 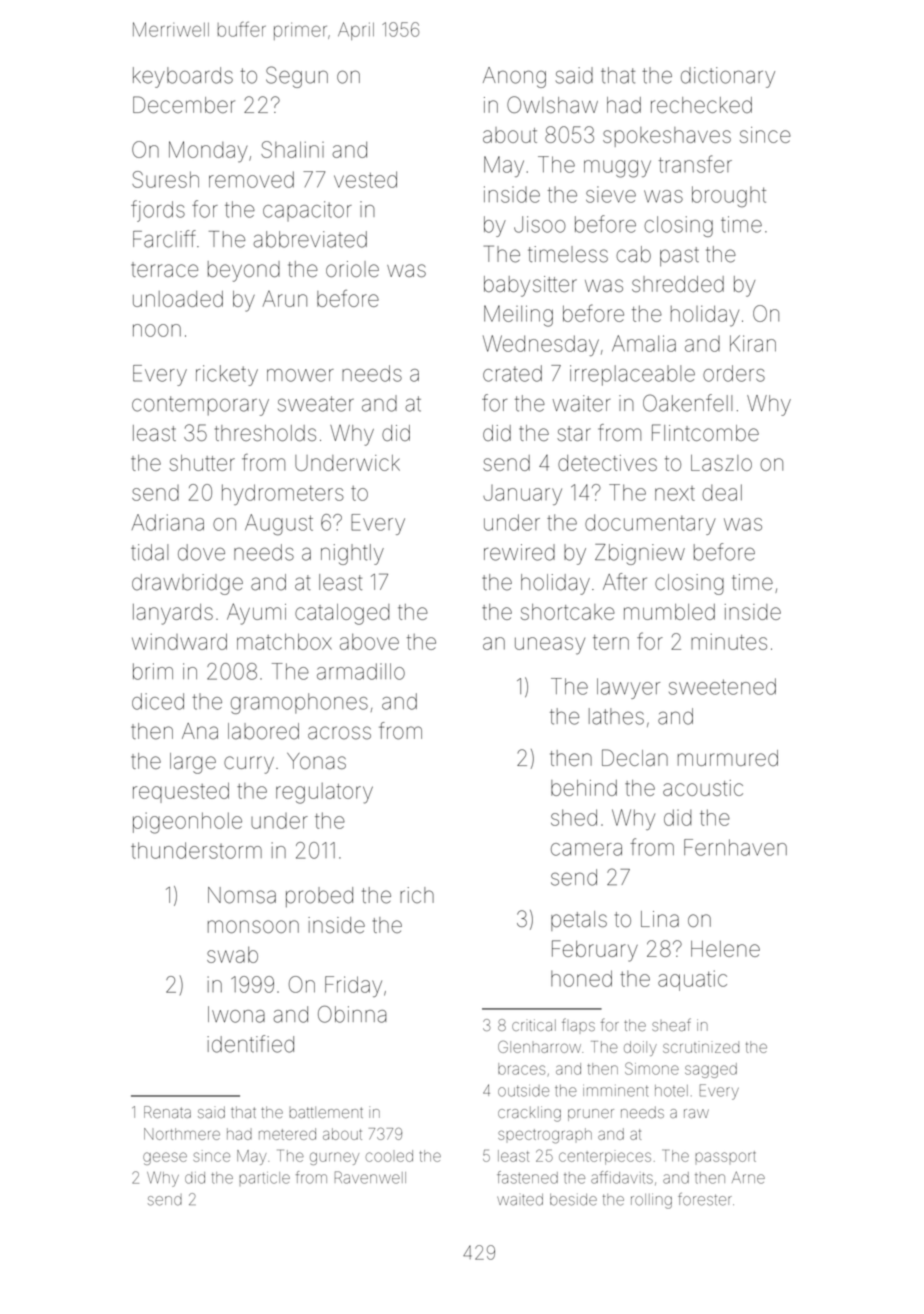 I want to click on hydrometers, so click(x=283, y=494).
